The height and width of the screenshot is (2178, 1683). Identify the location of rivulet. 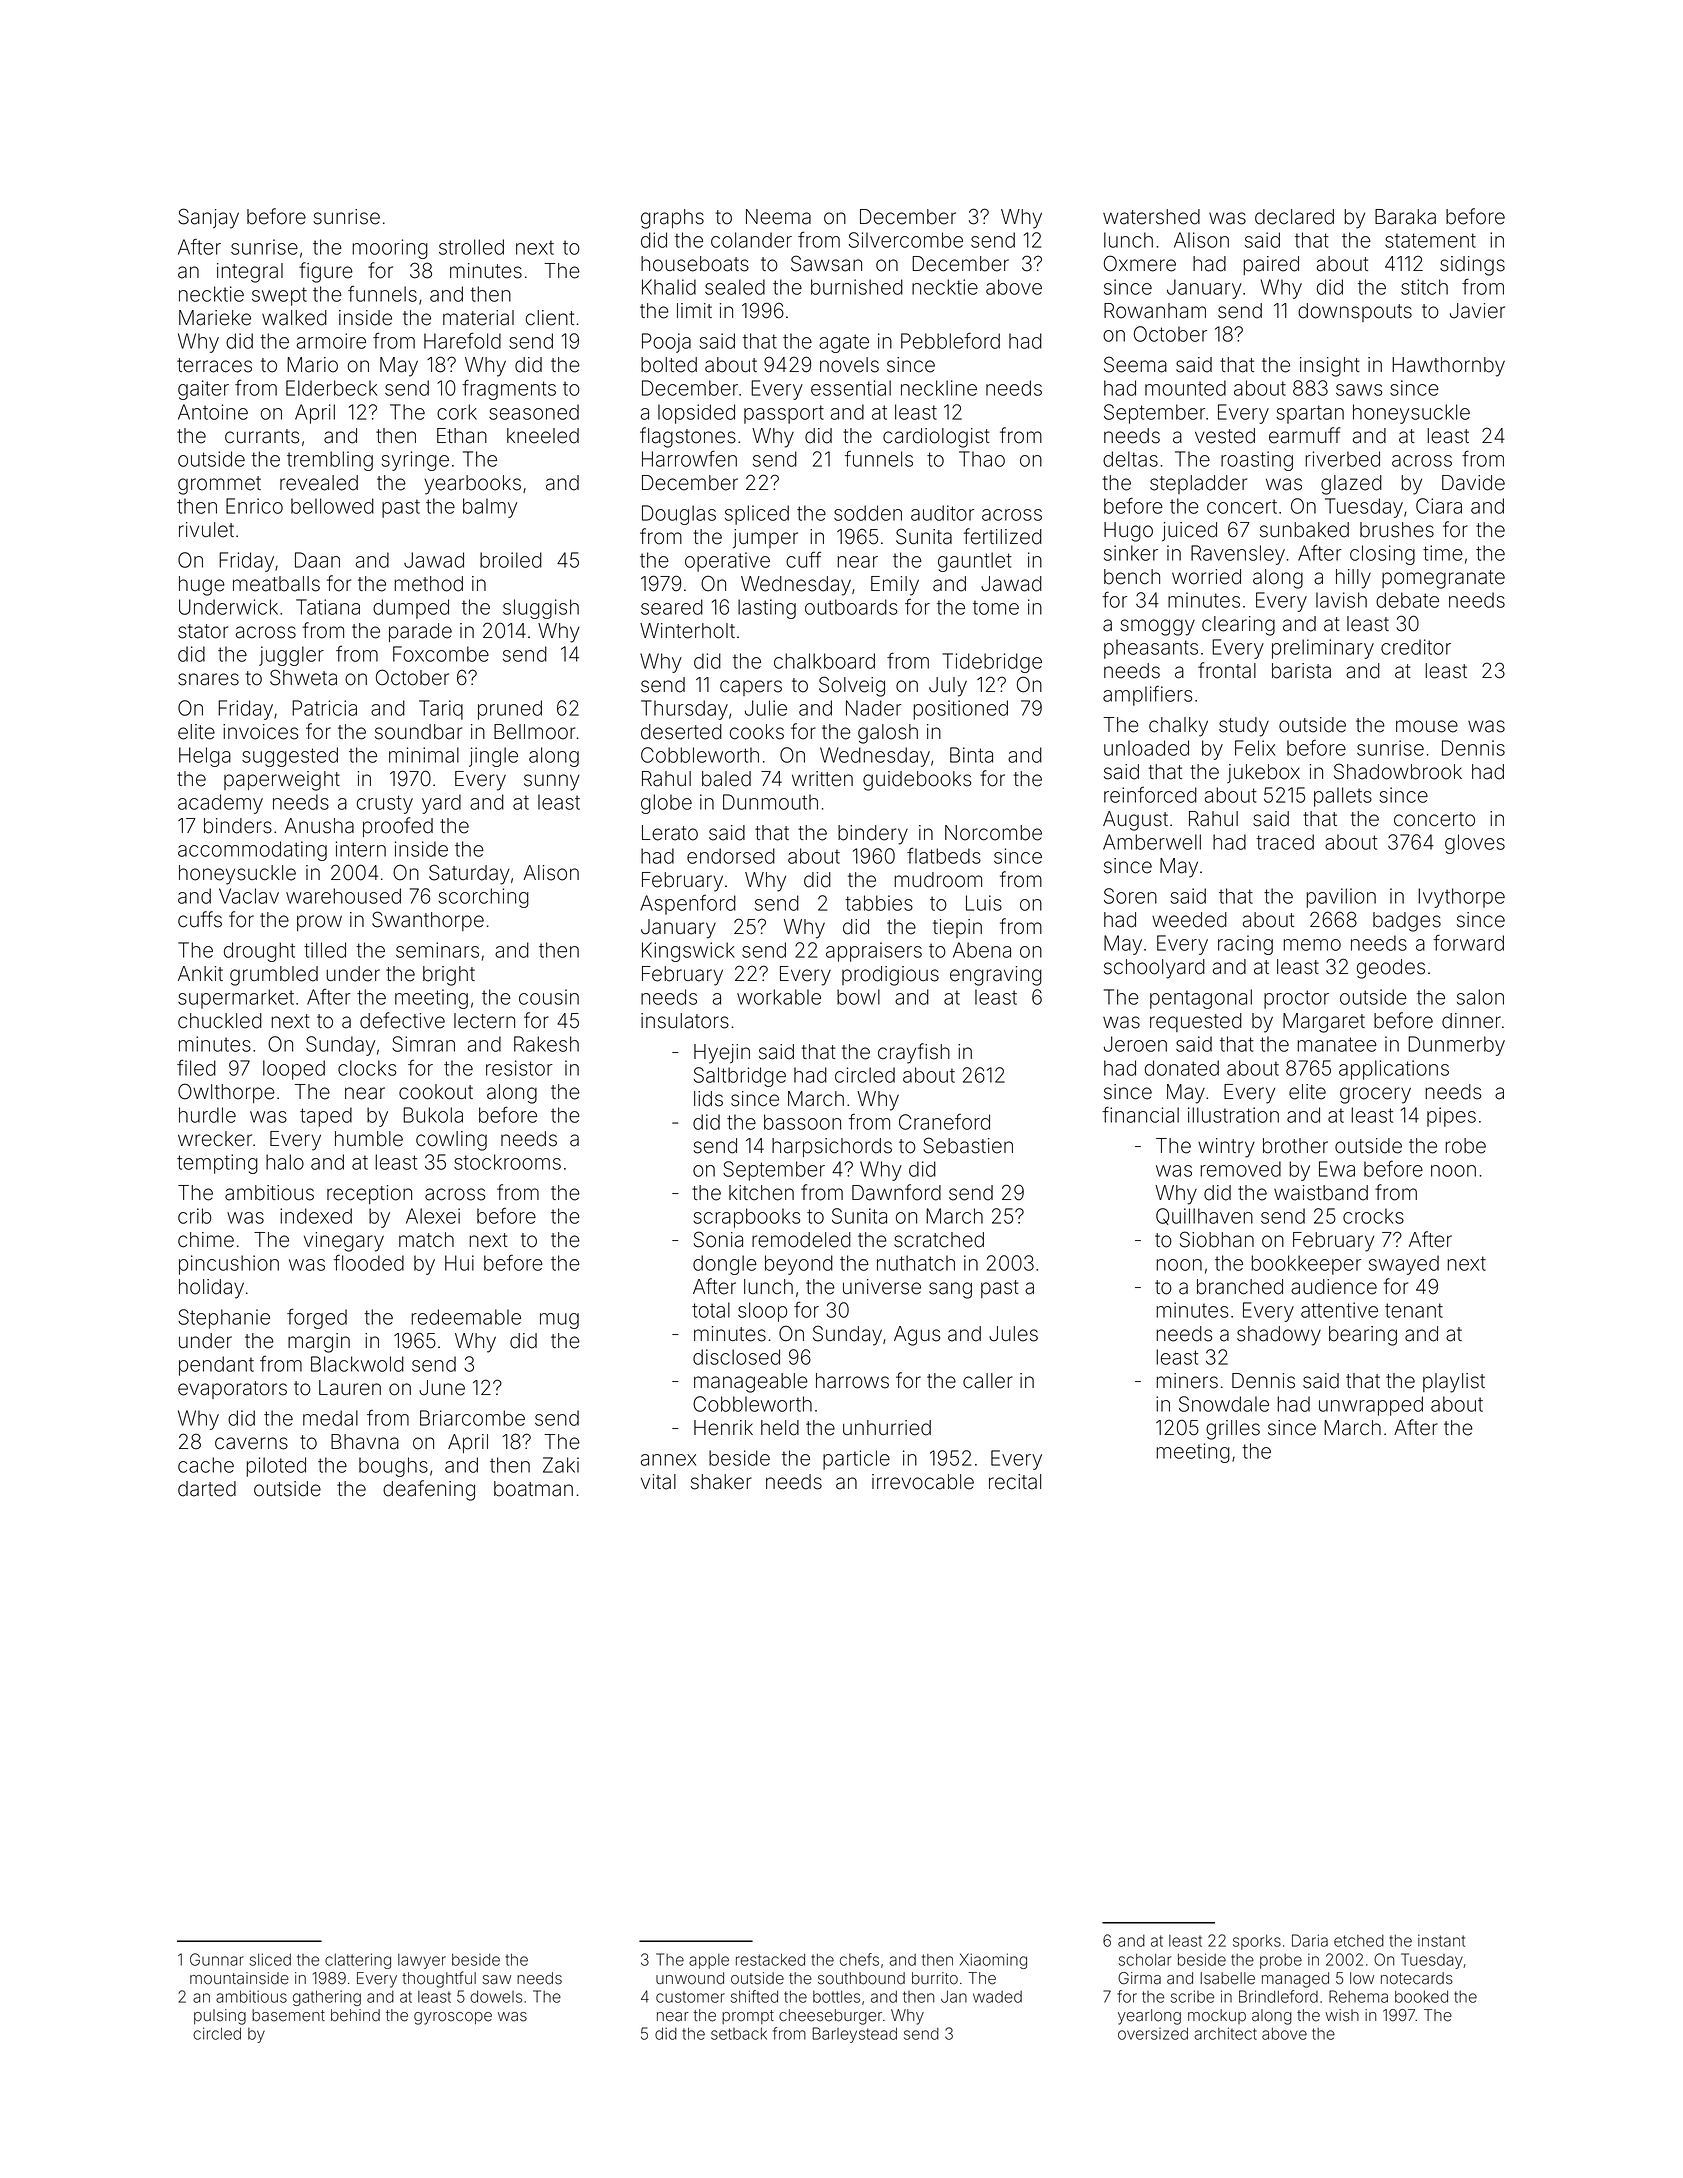
(206, 530).
